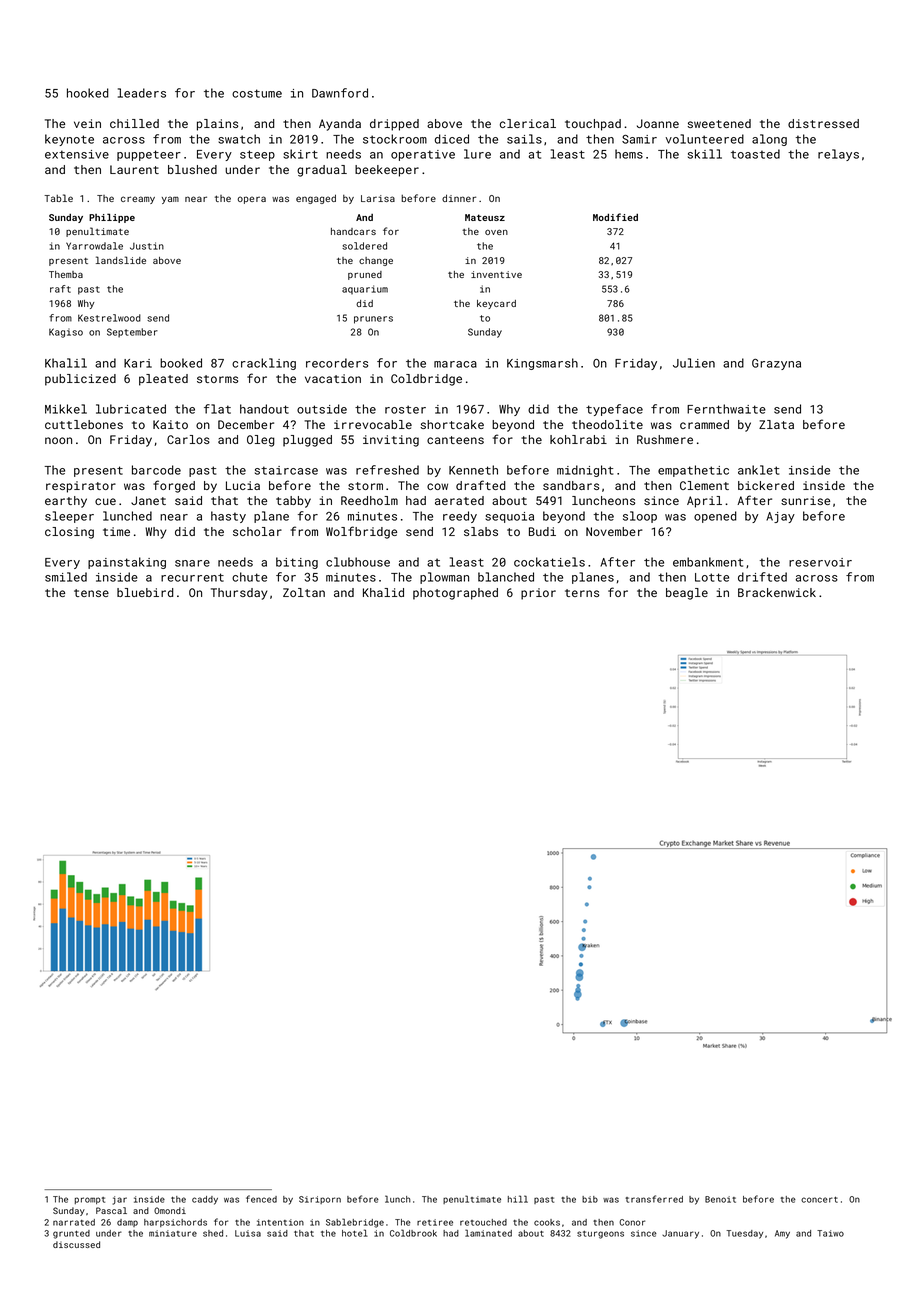 Image resolution: width=924 pixels, height=1308 pixels. Describe the element at coordinates (175, 1223) in the page. I see `harpsichords` at that location.
